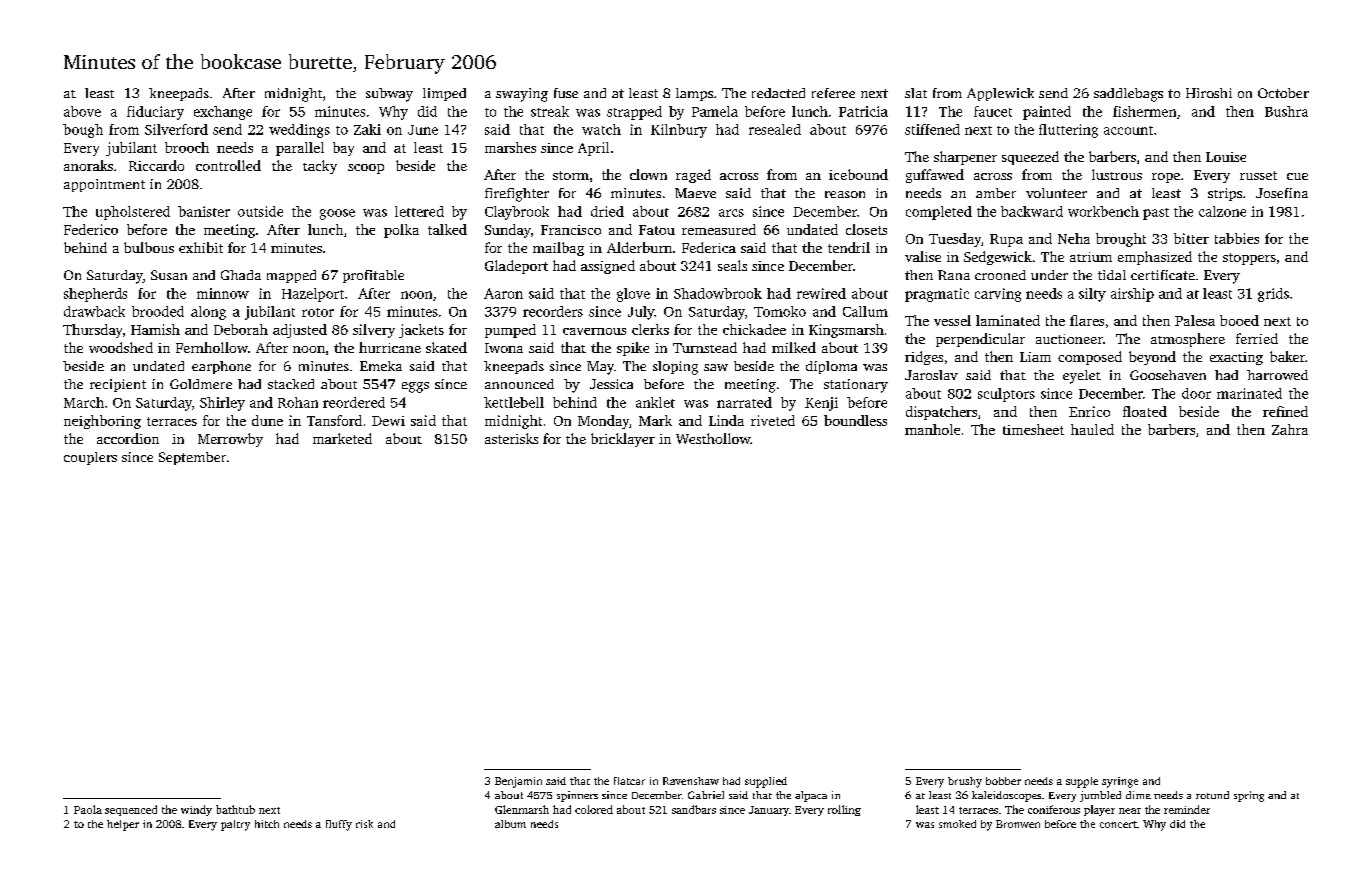 This page has width=1372, height=887. I want to click on above, so click(82, 111).
